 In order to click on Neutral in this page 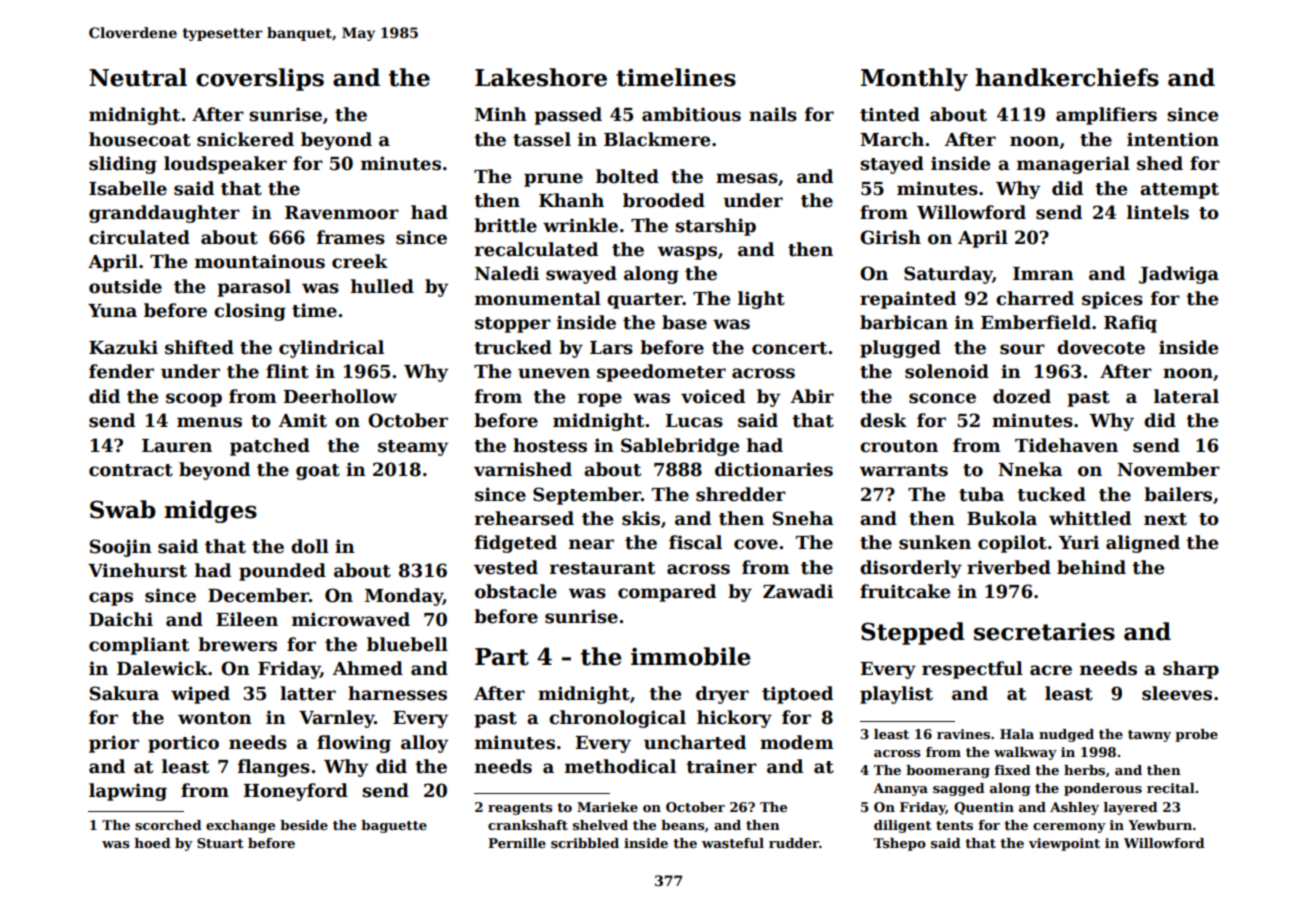, I will do `click(138, 77)`.
